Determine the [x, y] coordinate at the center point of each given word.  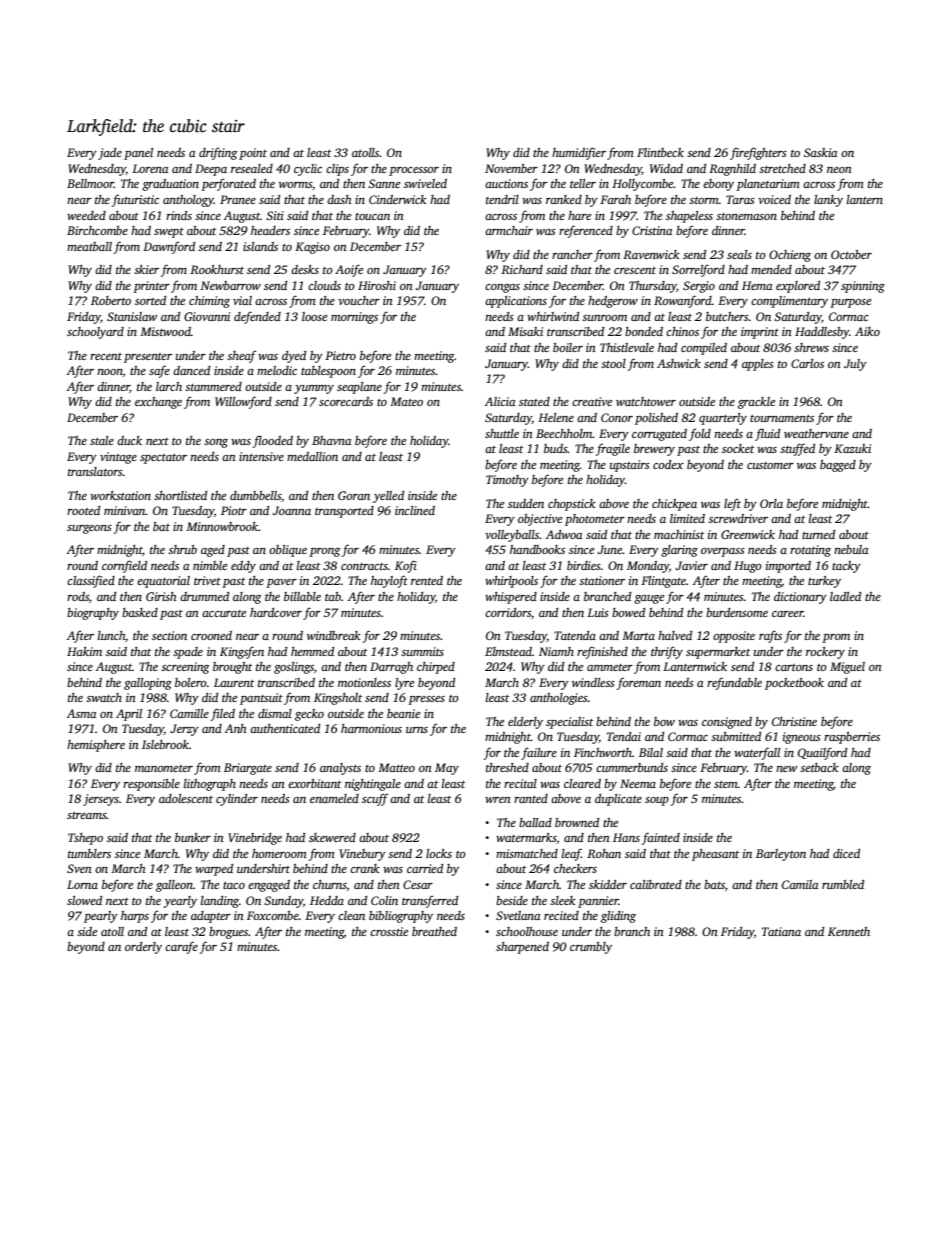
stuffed [797, 449]
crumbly [591, 948]
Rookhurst [217, 269]
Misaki [525, 331]
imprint [760, 333]
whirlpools [511, 582]
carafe [181, 947]
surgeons [89, 529]
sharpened [522, 948]
